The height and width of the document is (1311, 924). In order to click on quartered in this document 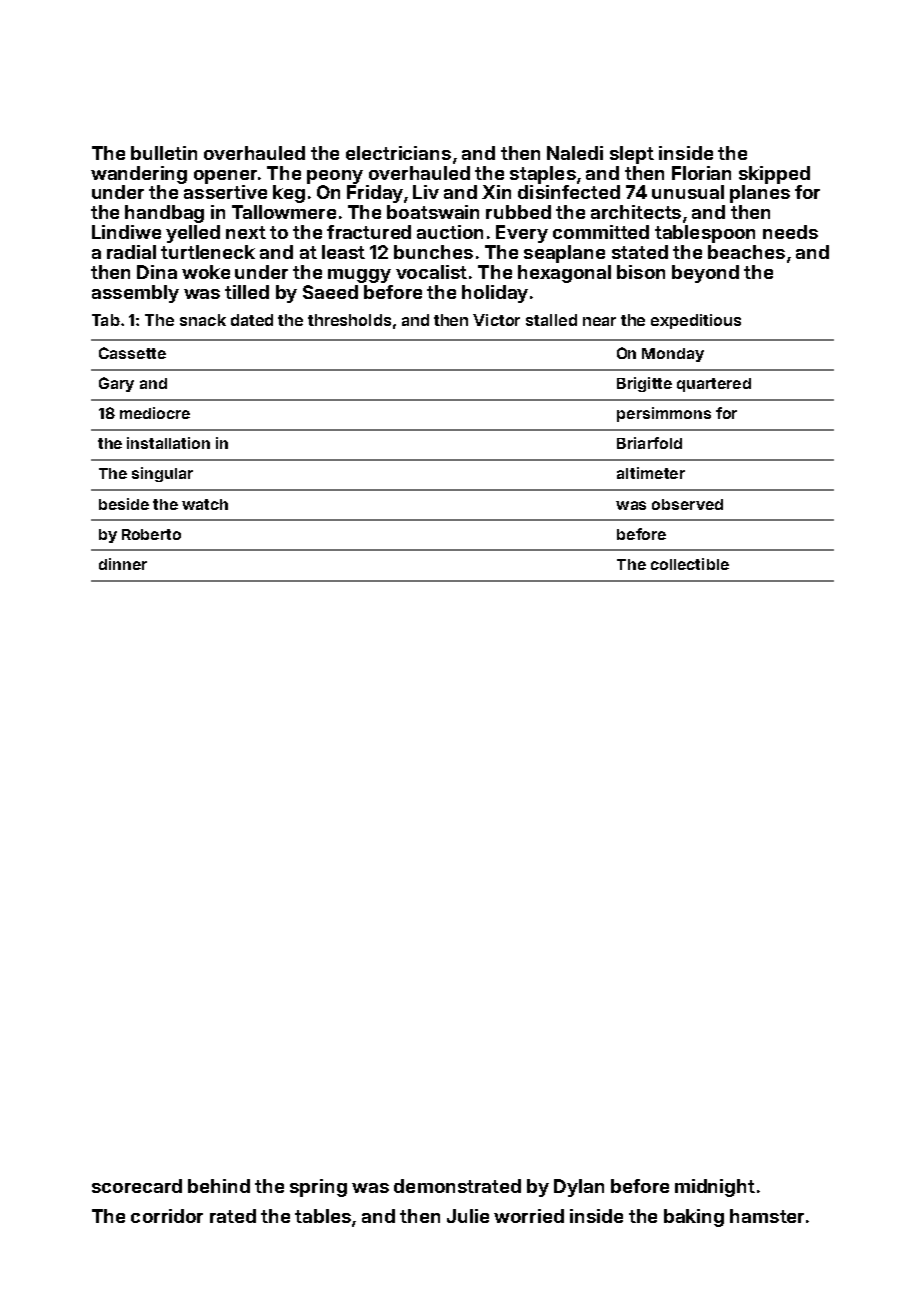, I will do `click(714, 385)`.
